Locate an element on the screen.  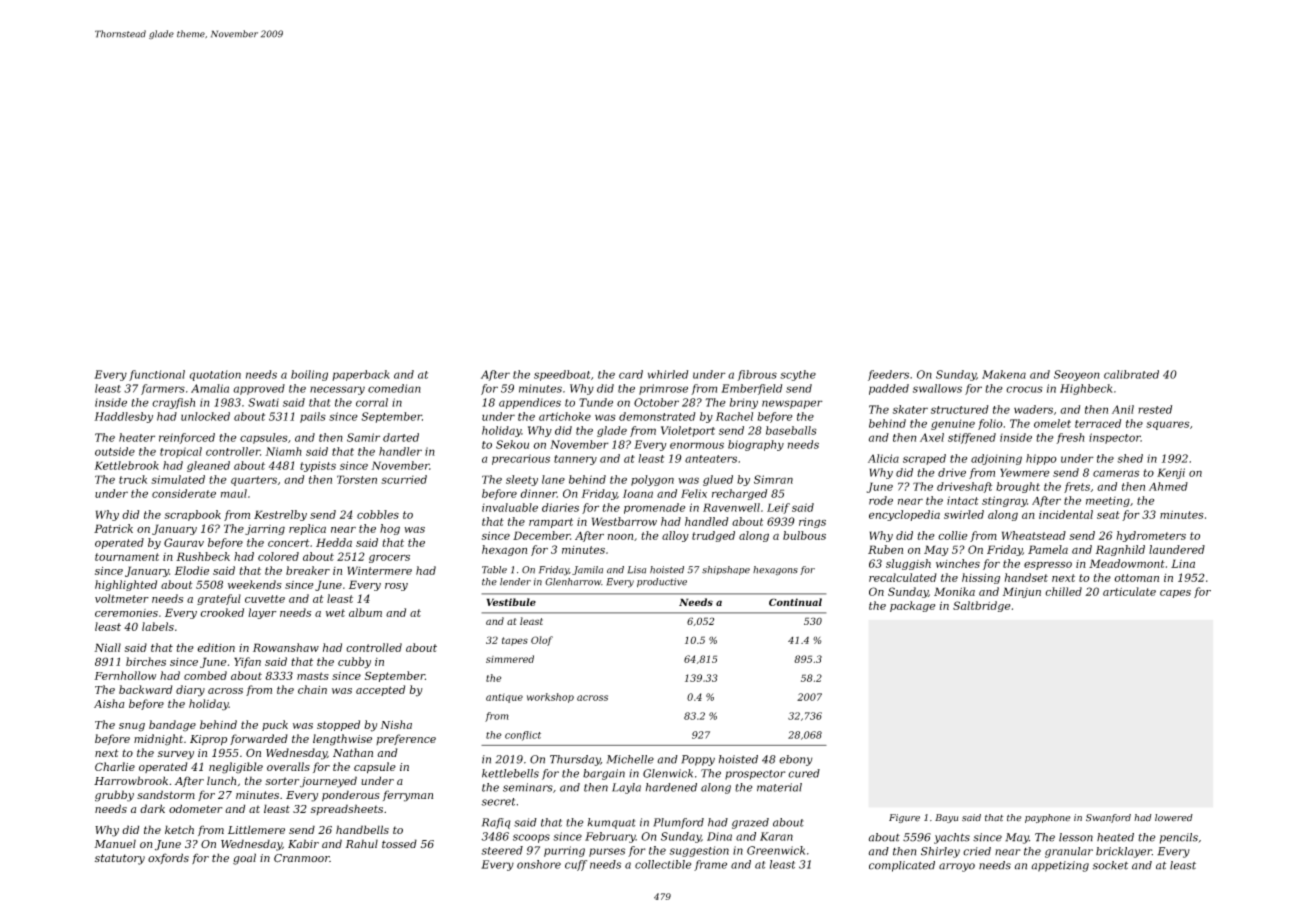
inspector is located at coordinates (1115, 438).
